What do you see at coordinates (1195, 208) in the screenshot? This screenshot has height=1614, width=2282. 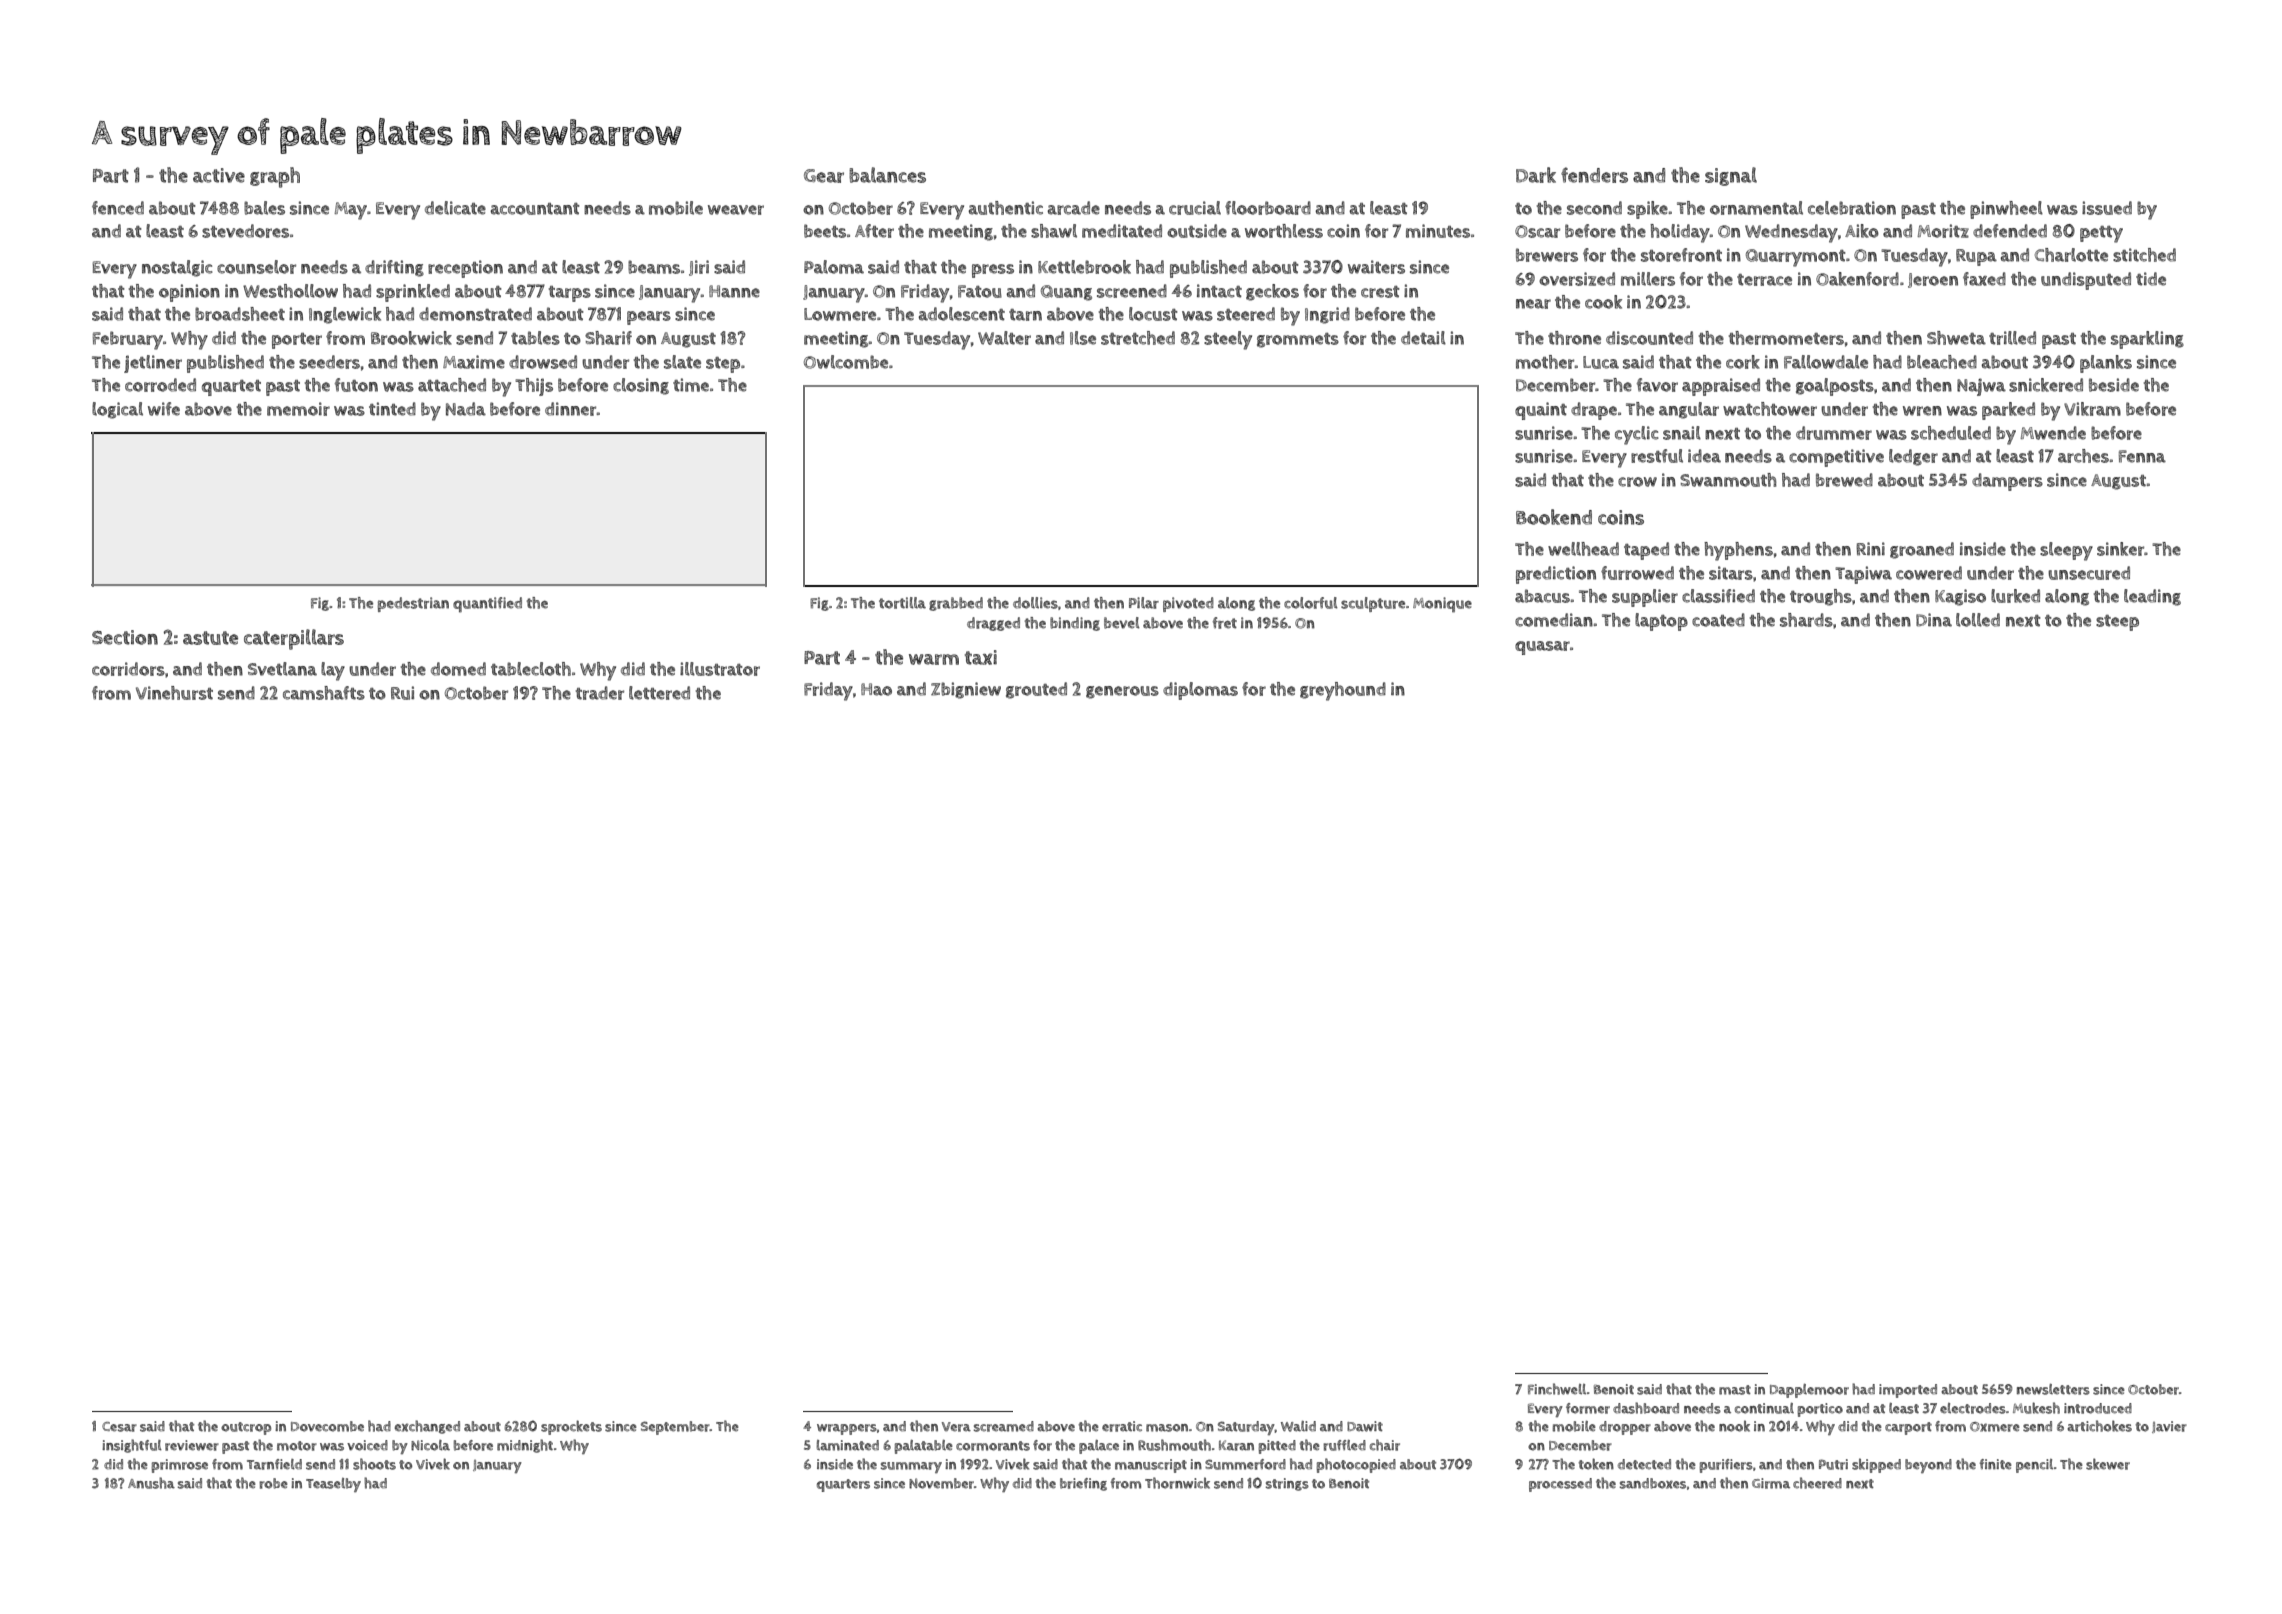 I see `crucial` at bounding box center [1195, 208].
